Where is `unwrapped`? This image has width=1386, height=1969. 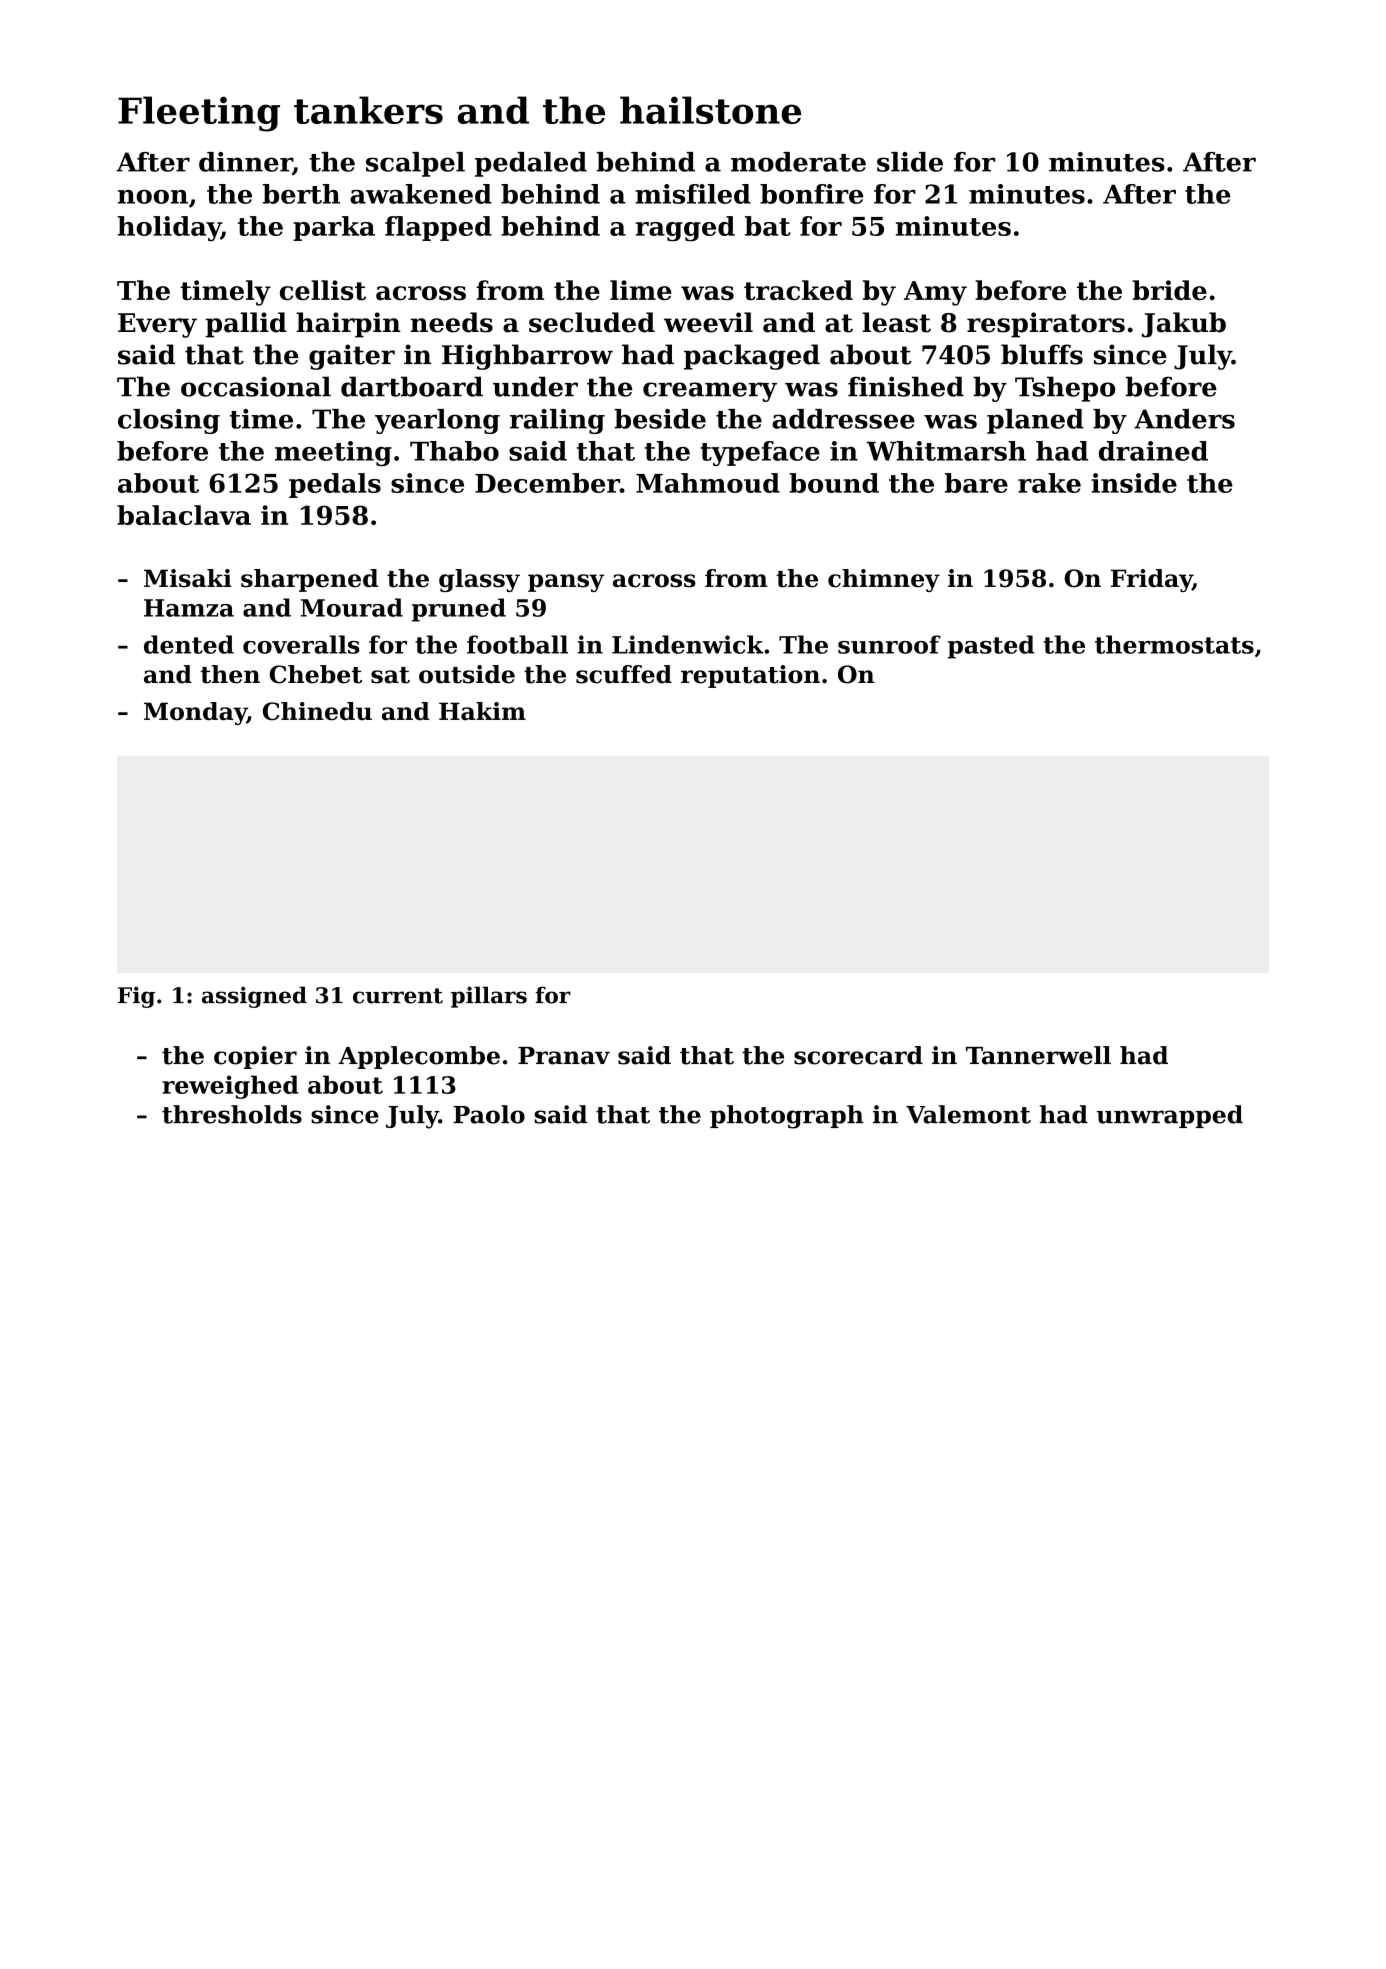
unwrapped is located at coordinates (1170, 1116).
